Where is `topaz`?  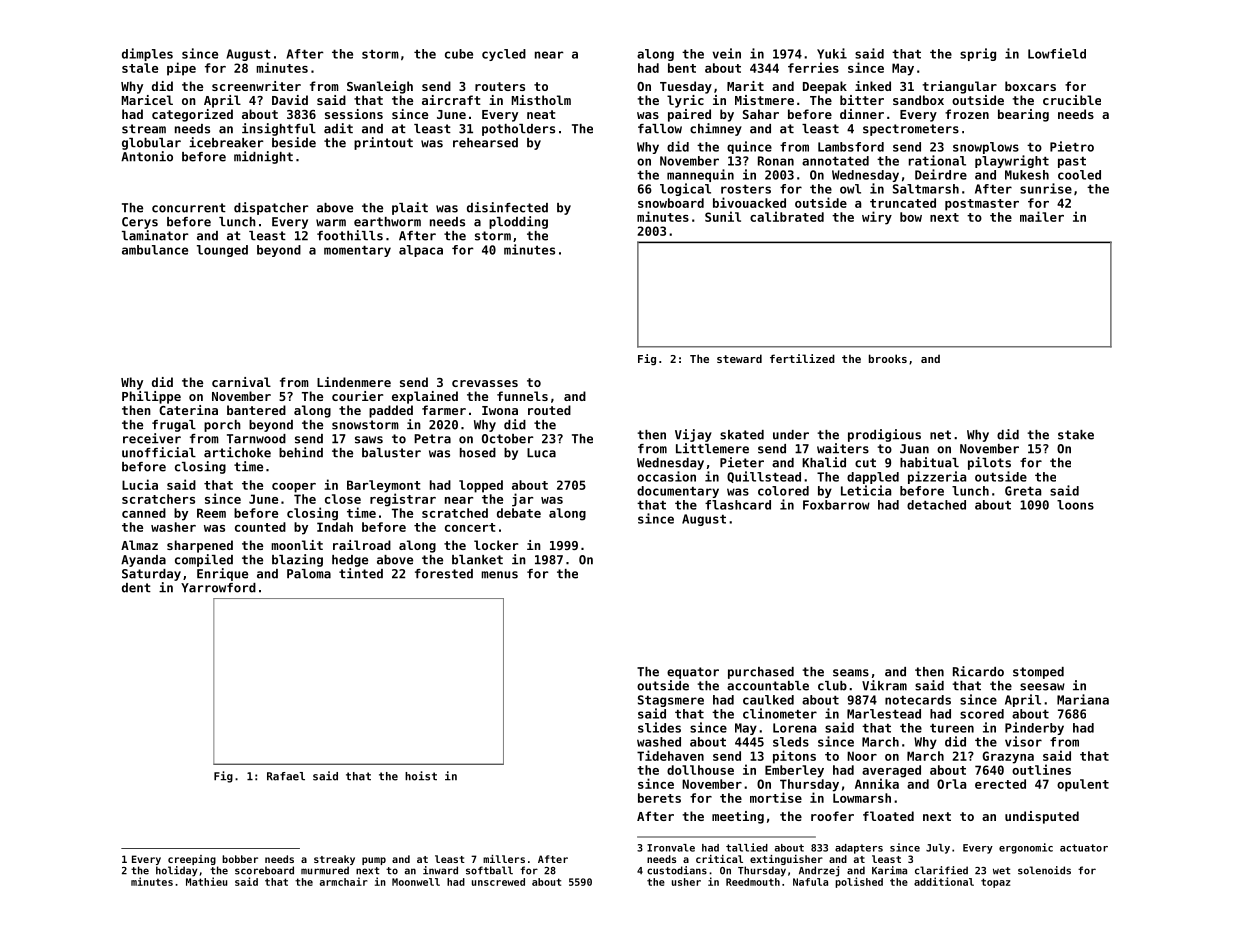 topaz is located at coordinates (996, 883).
